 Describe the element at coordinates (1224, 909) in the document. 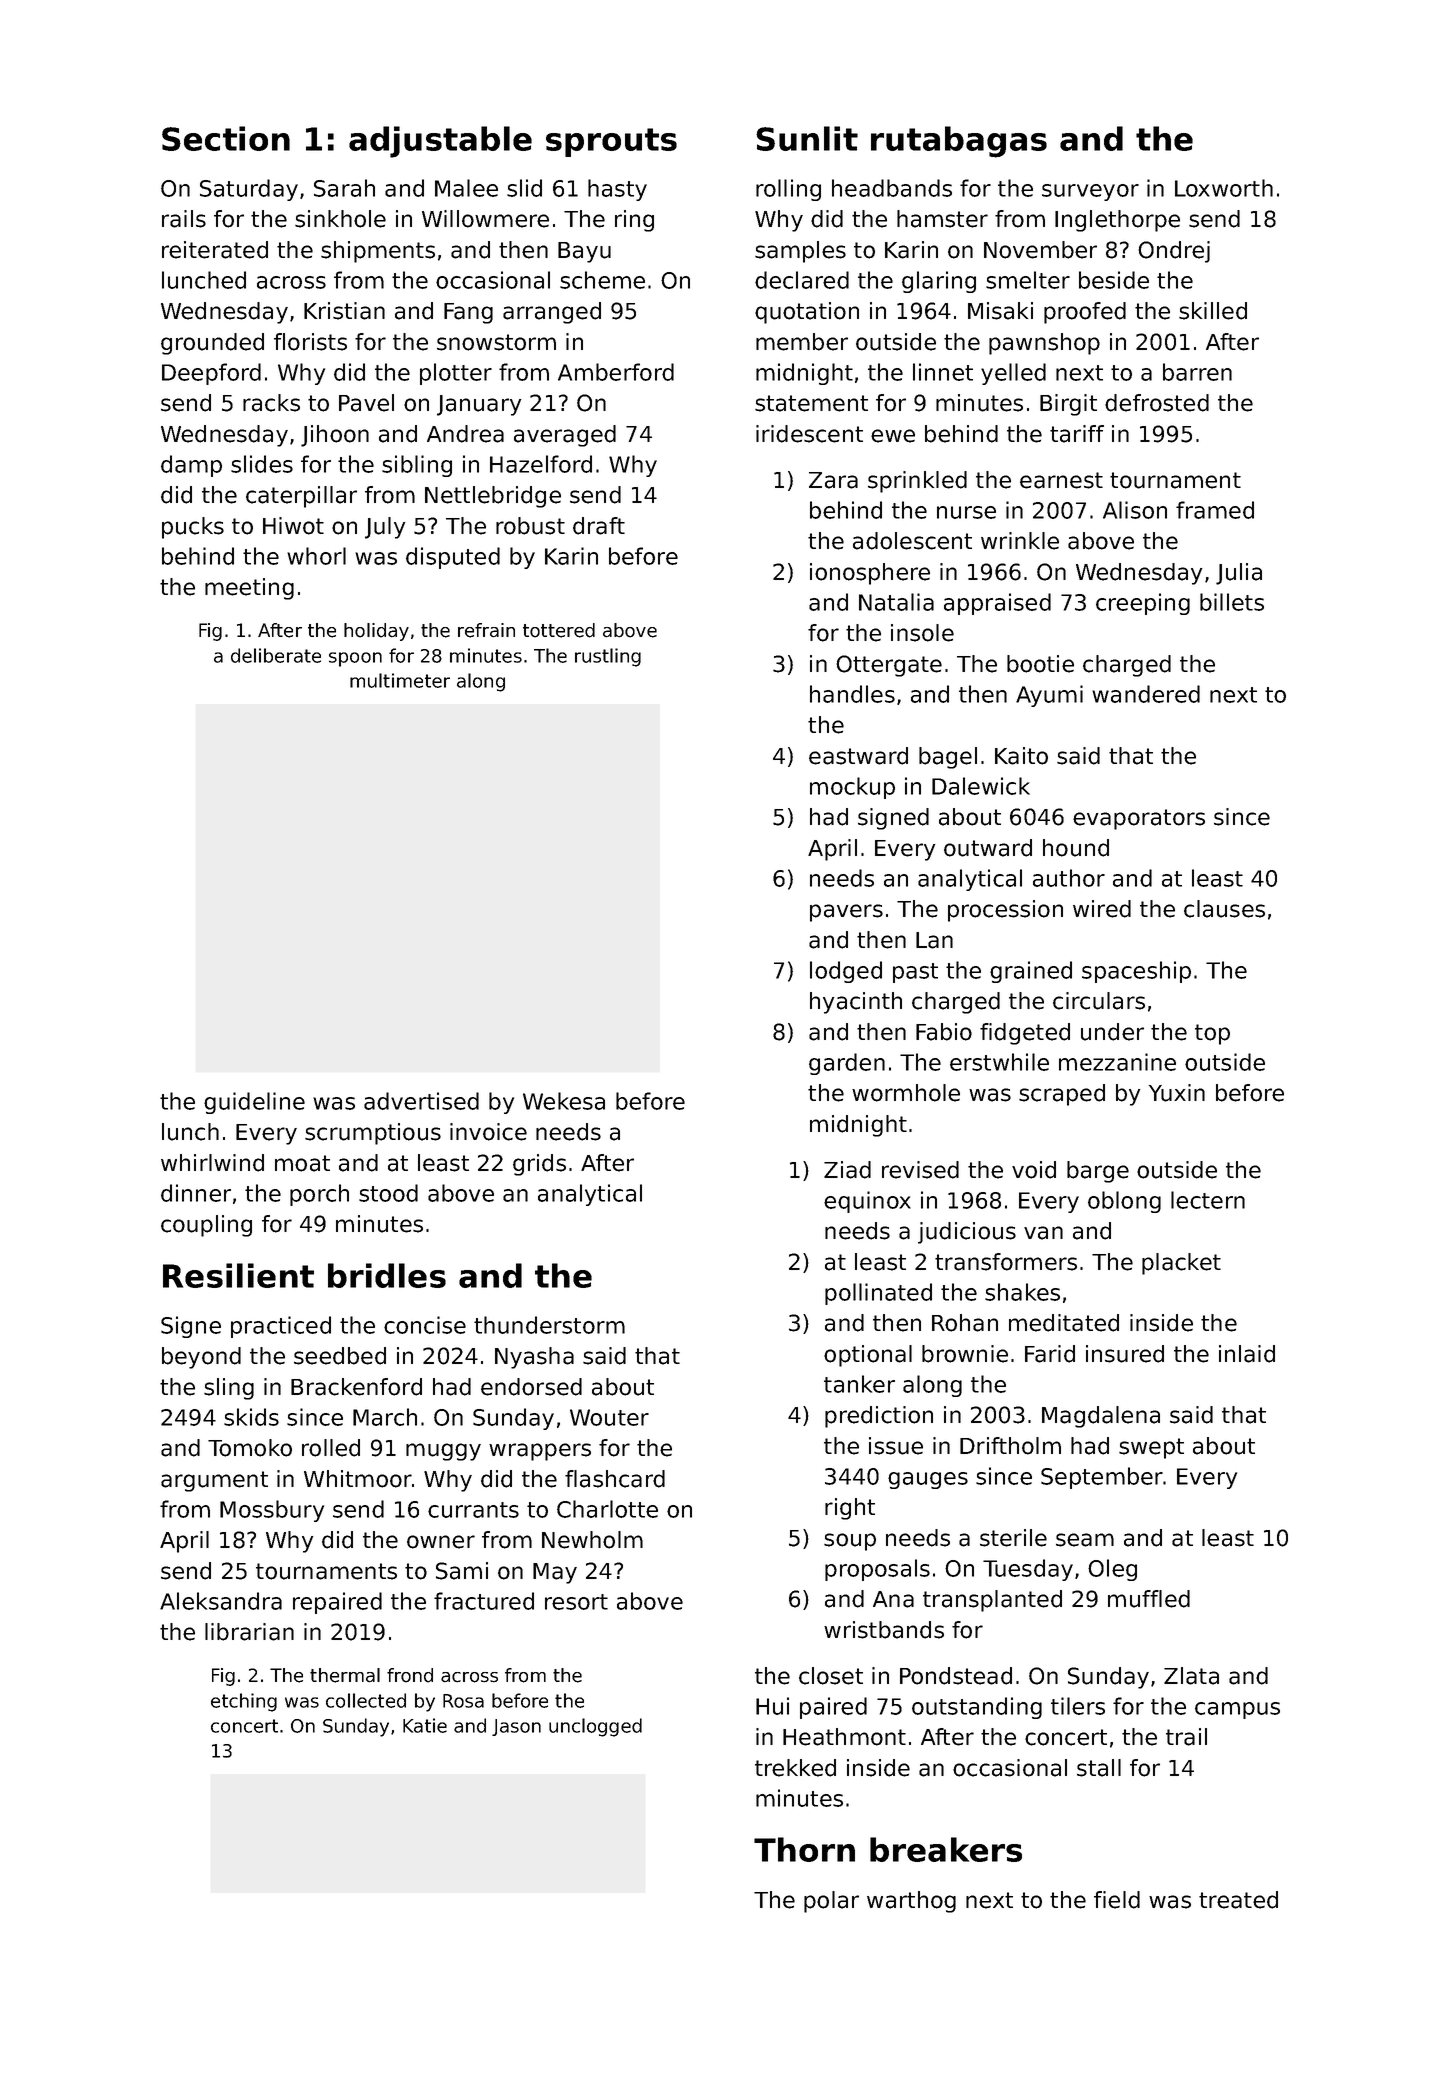

I see `clauses` at that location.
